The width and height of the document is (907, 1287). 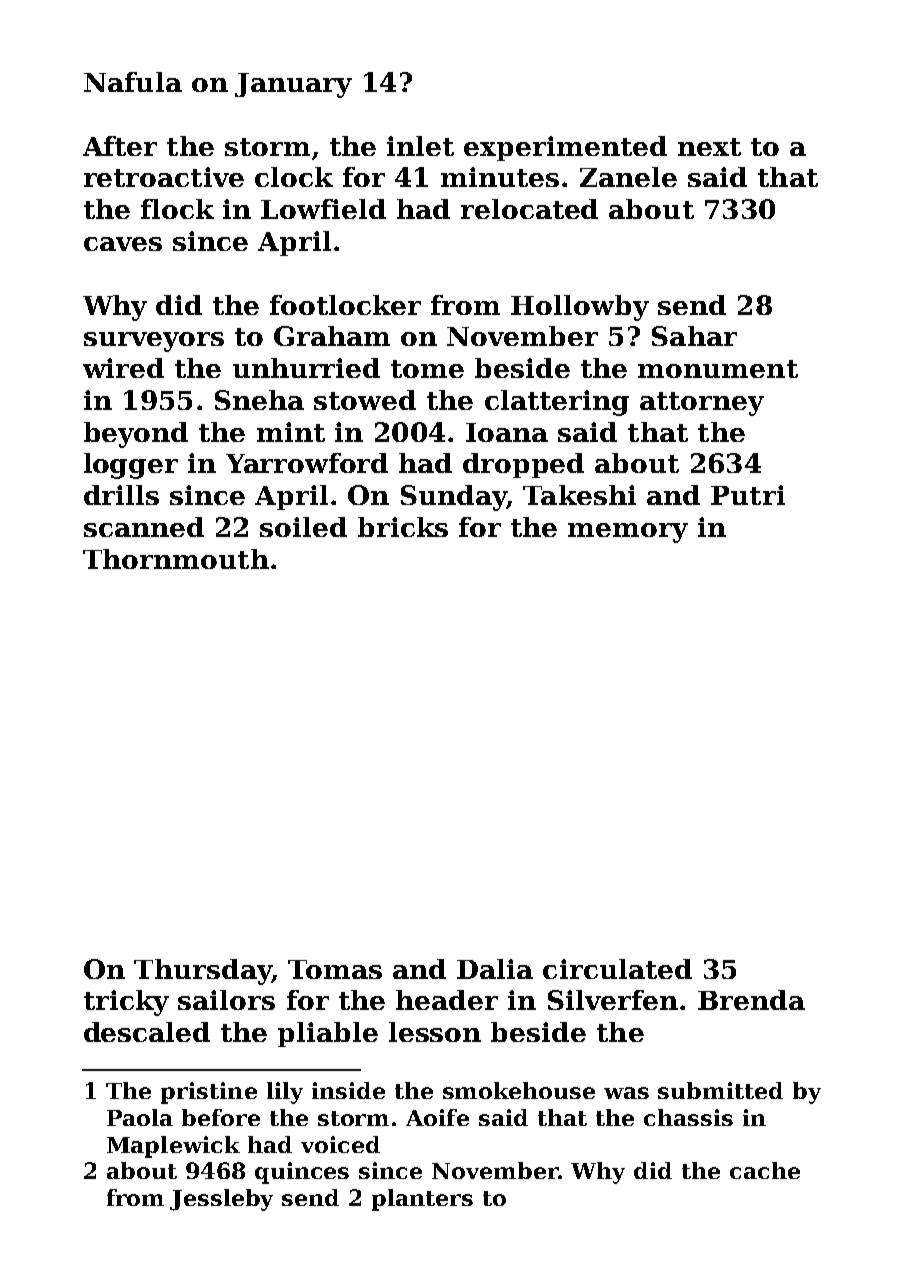 I want to click on After, so click(x=120, y=146).
